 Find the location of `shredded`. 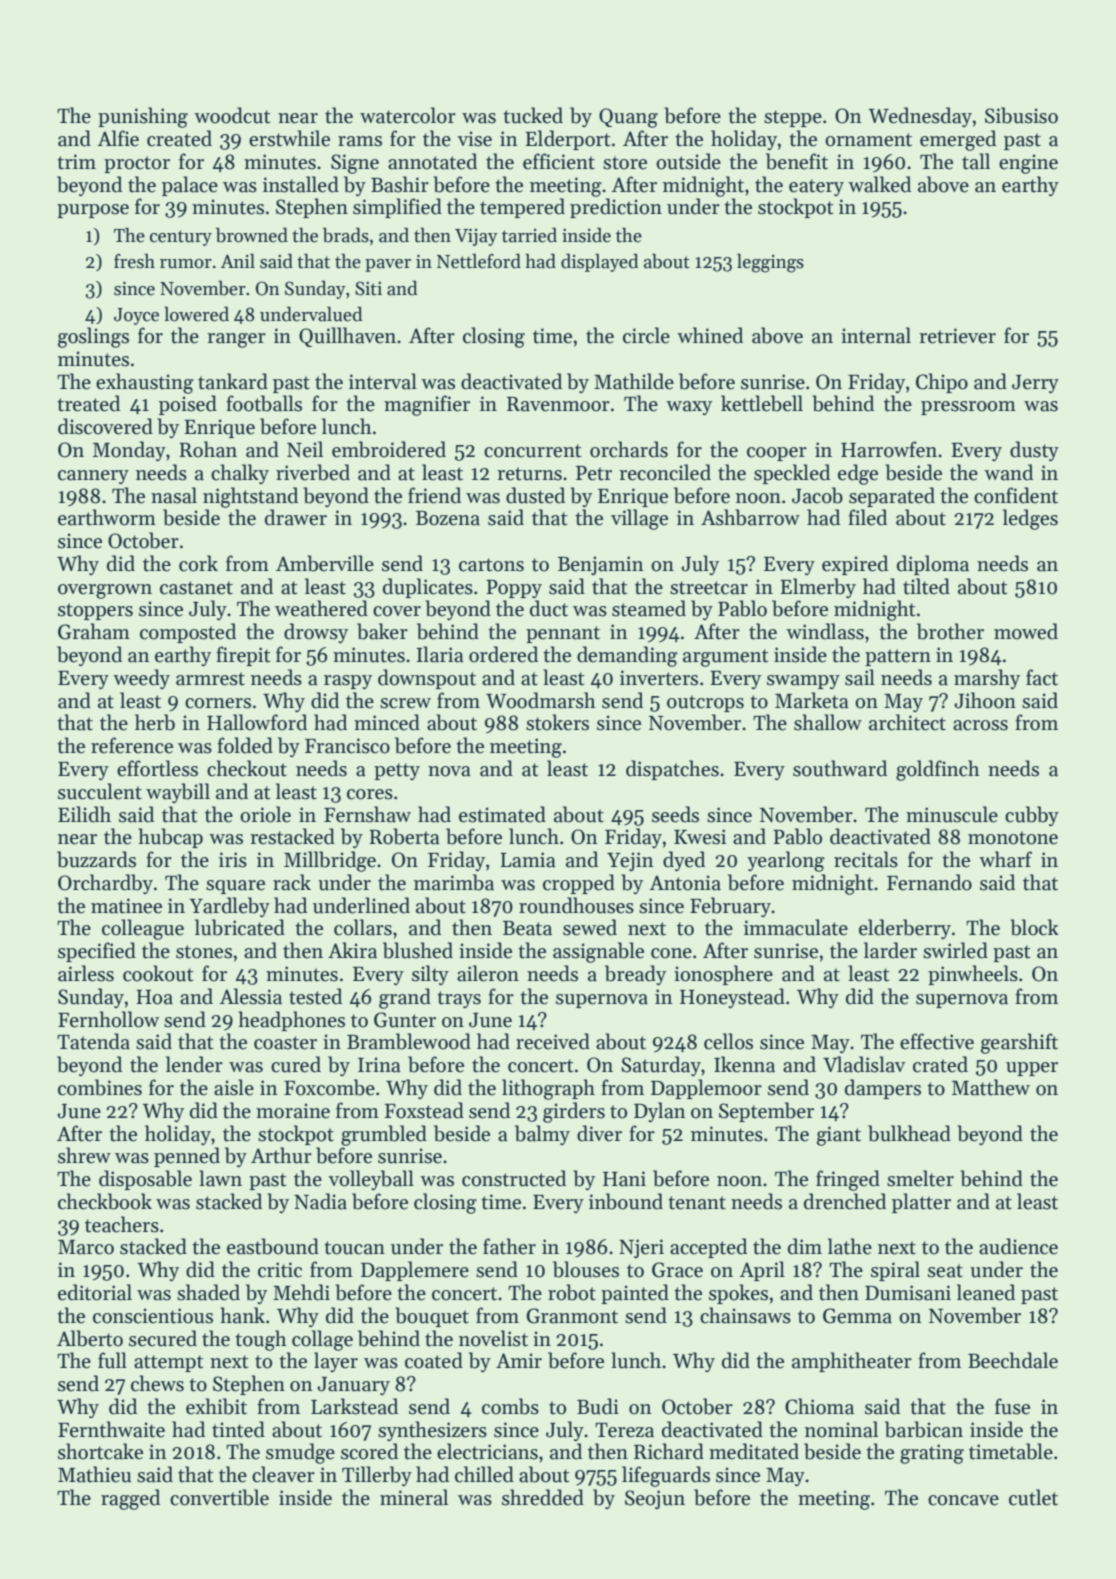

shredded is located at coordinates (543, 1497).
